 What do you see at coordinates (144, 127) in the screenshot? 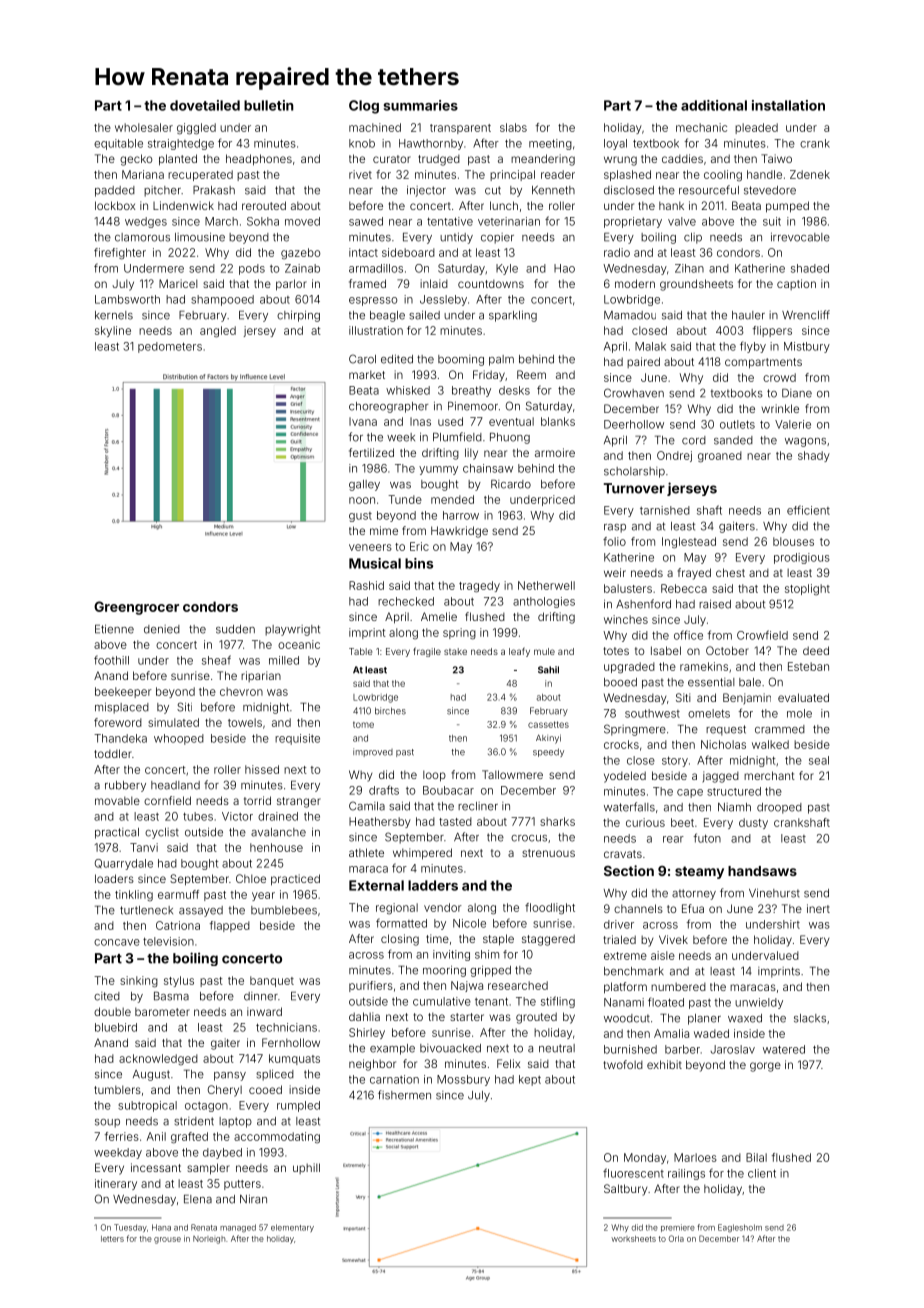
I see `wholesaler` at bounding box center [144, 127].
